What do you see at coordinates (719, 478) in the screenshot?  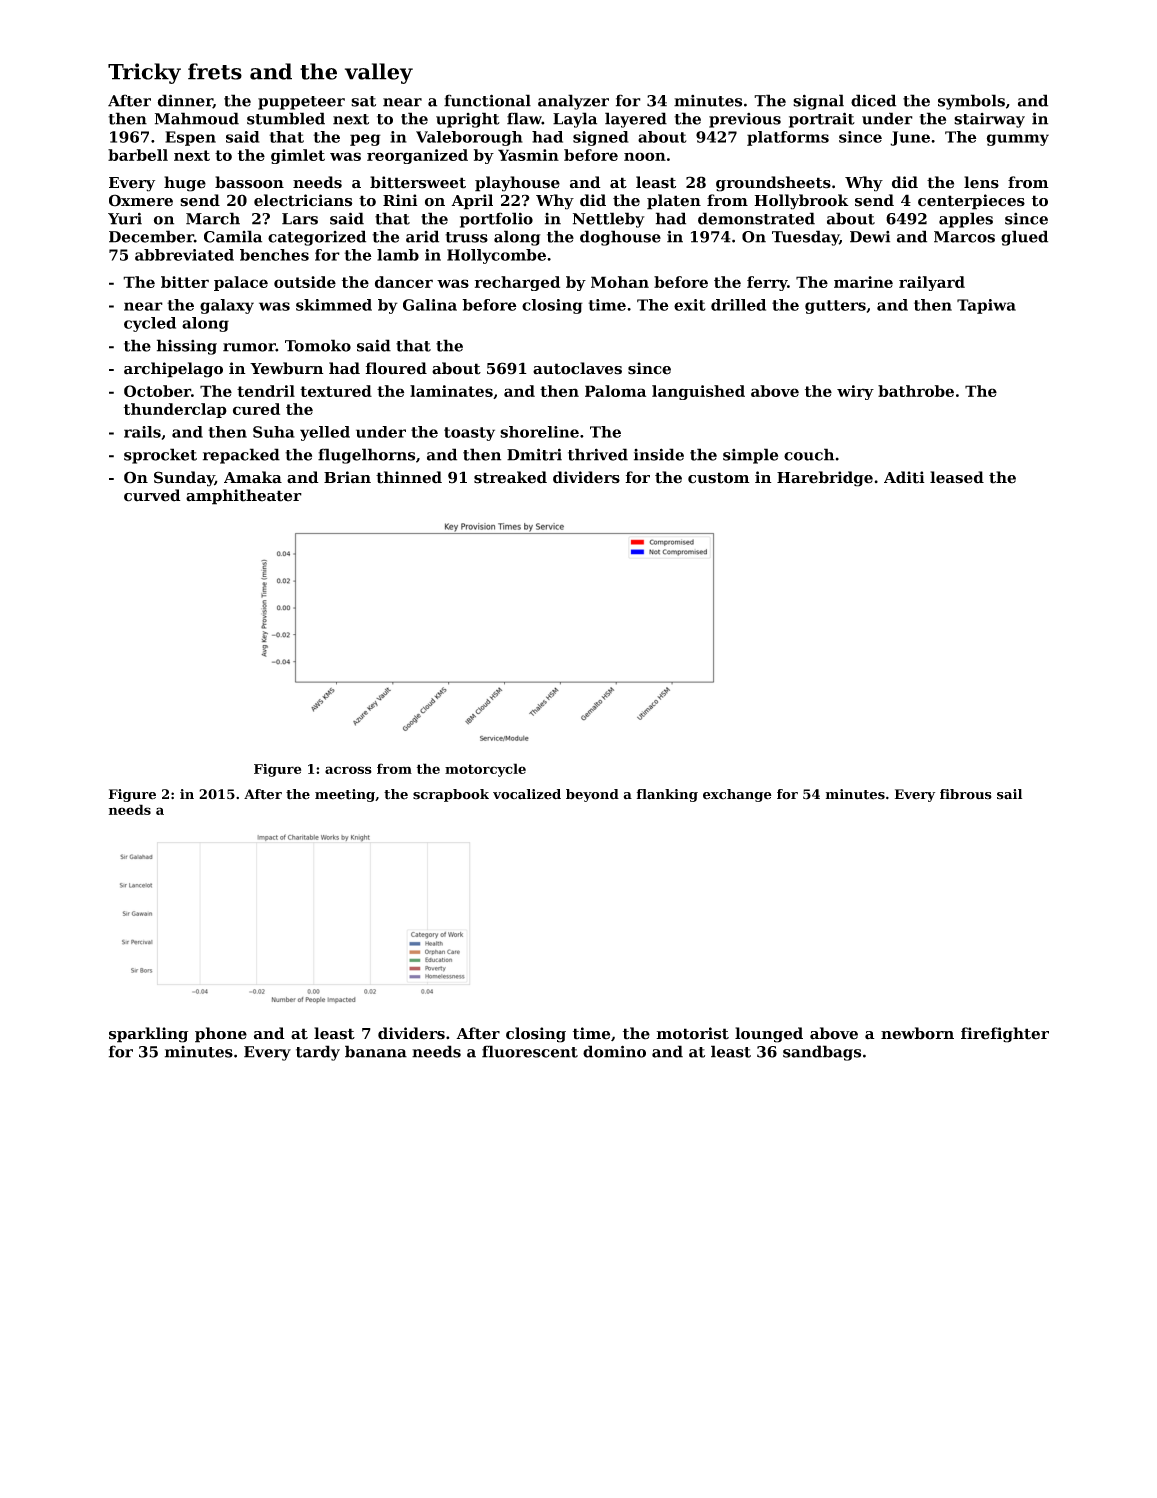 I see `custom` at bounding box center [719, 478].
